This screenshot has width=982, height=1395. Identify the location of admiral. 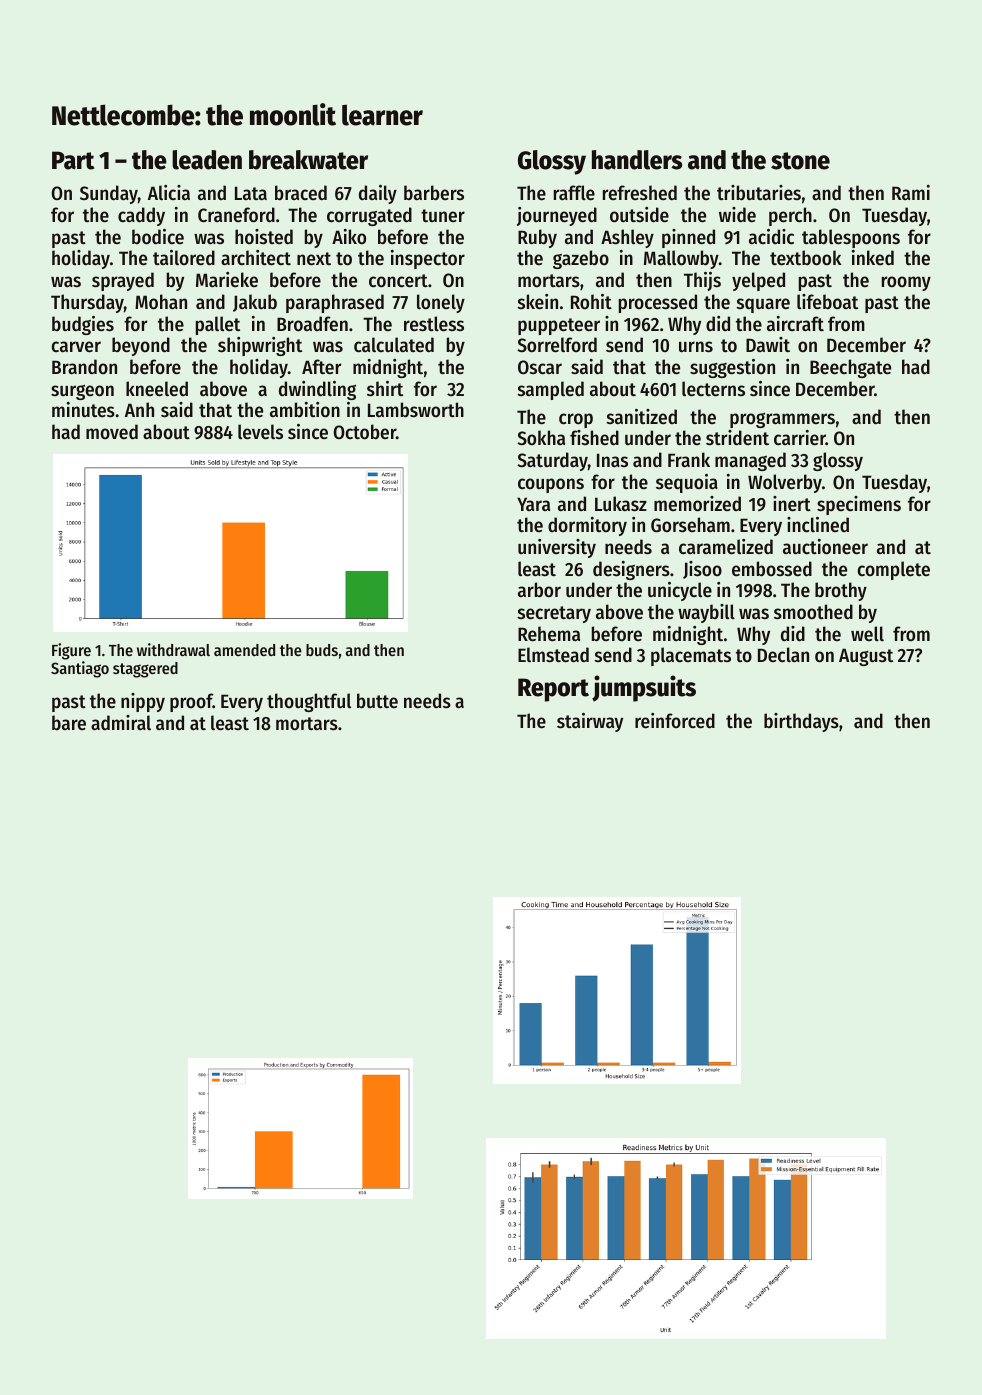
(121, 723).
